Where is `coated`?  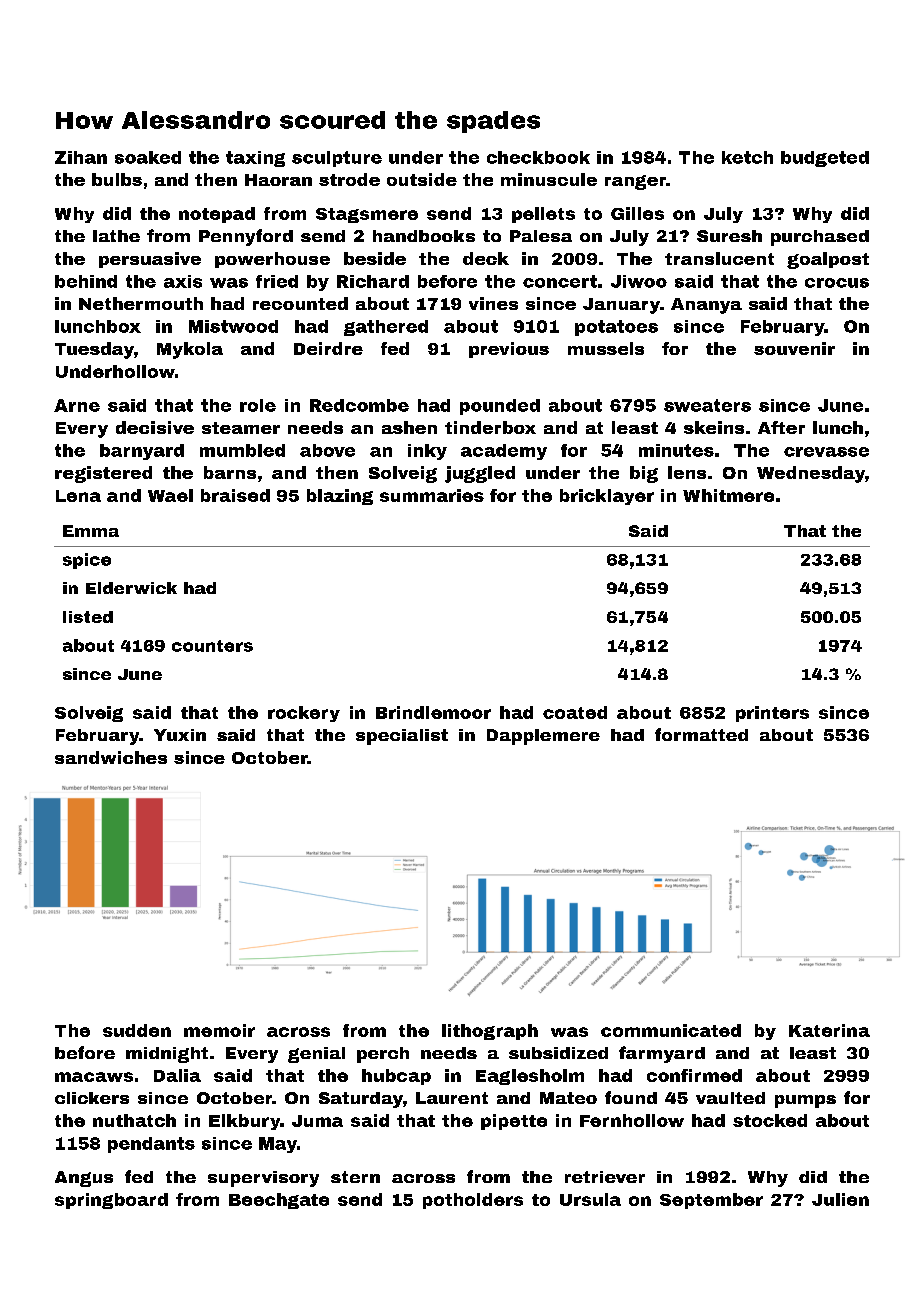
coated is located at coordinates (575, 712).
